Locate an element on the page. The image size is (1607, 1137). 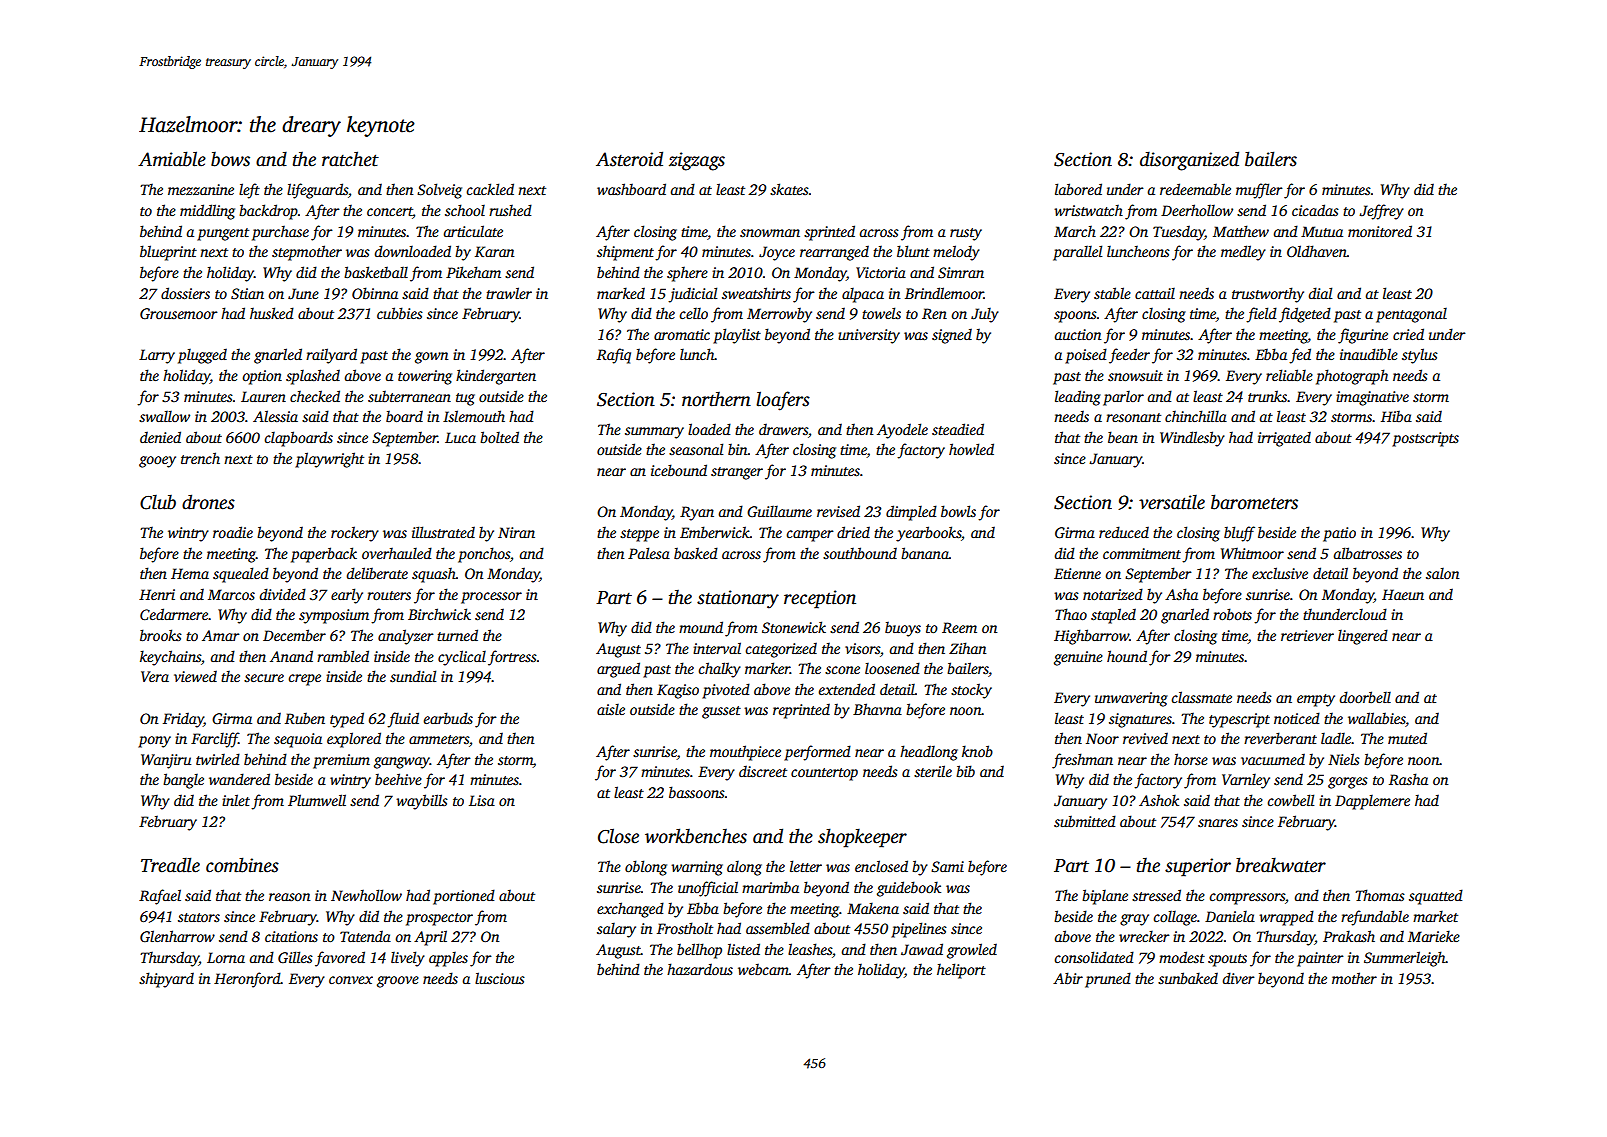
shipyard is located at coordinates (166, 980).
